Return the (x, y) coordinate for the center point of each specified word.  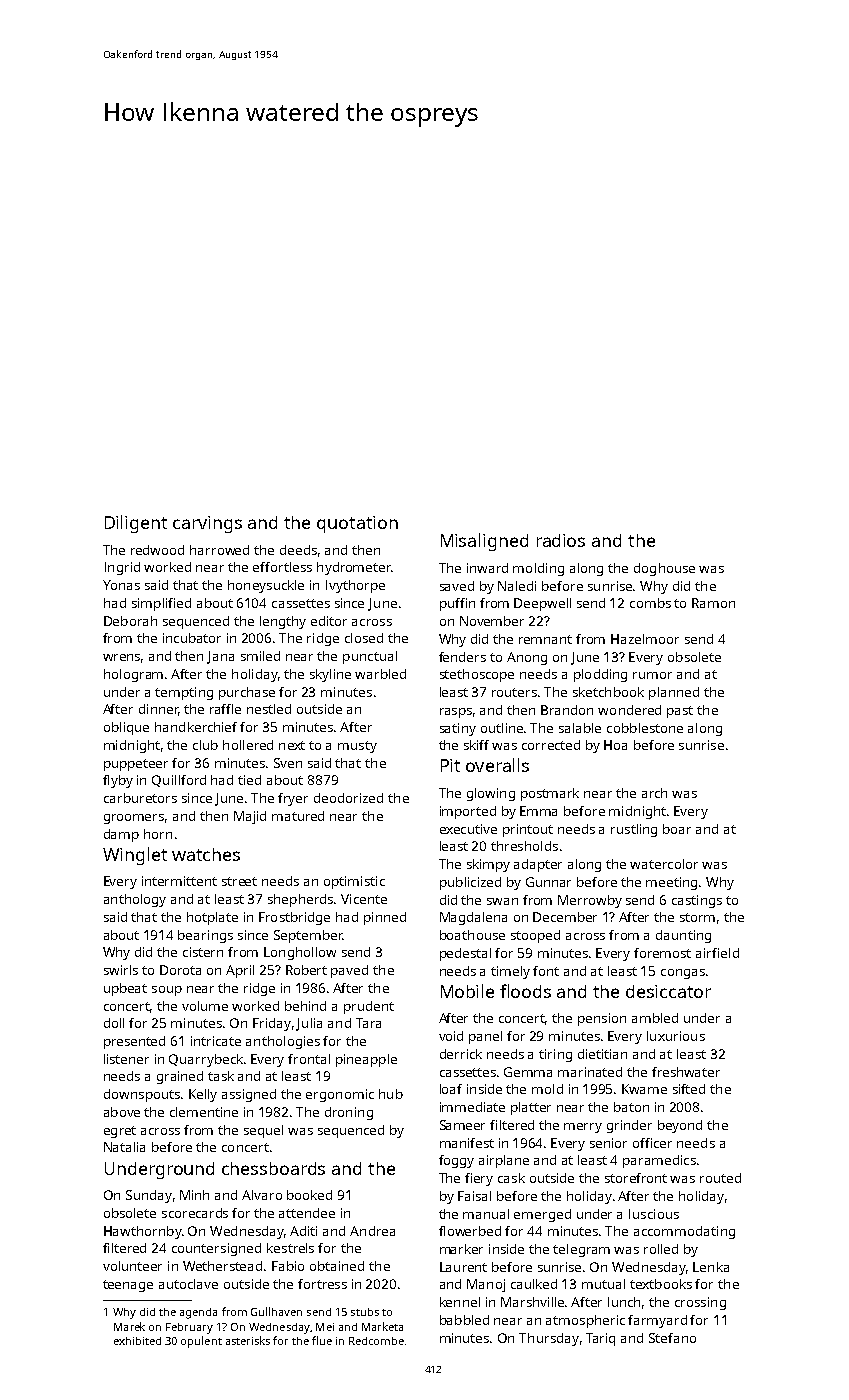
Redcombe (376, 1341)
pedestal (465, 954)
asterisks (248, 1340)
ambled (655, 1018)
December (565, 917)
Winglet (135, 856)
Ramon (713, 603)
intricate (216, 1041)
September (308, 936)
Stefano (672, 1338)
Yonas (121, 585)
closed (364, 638)
